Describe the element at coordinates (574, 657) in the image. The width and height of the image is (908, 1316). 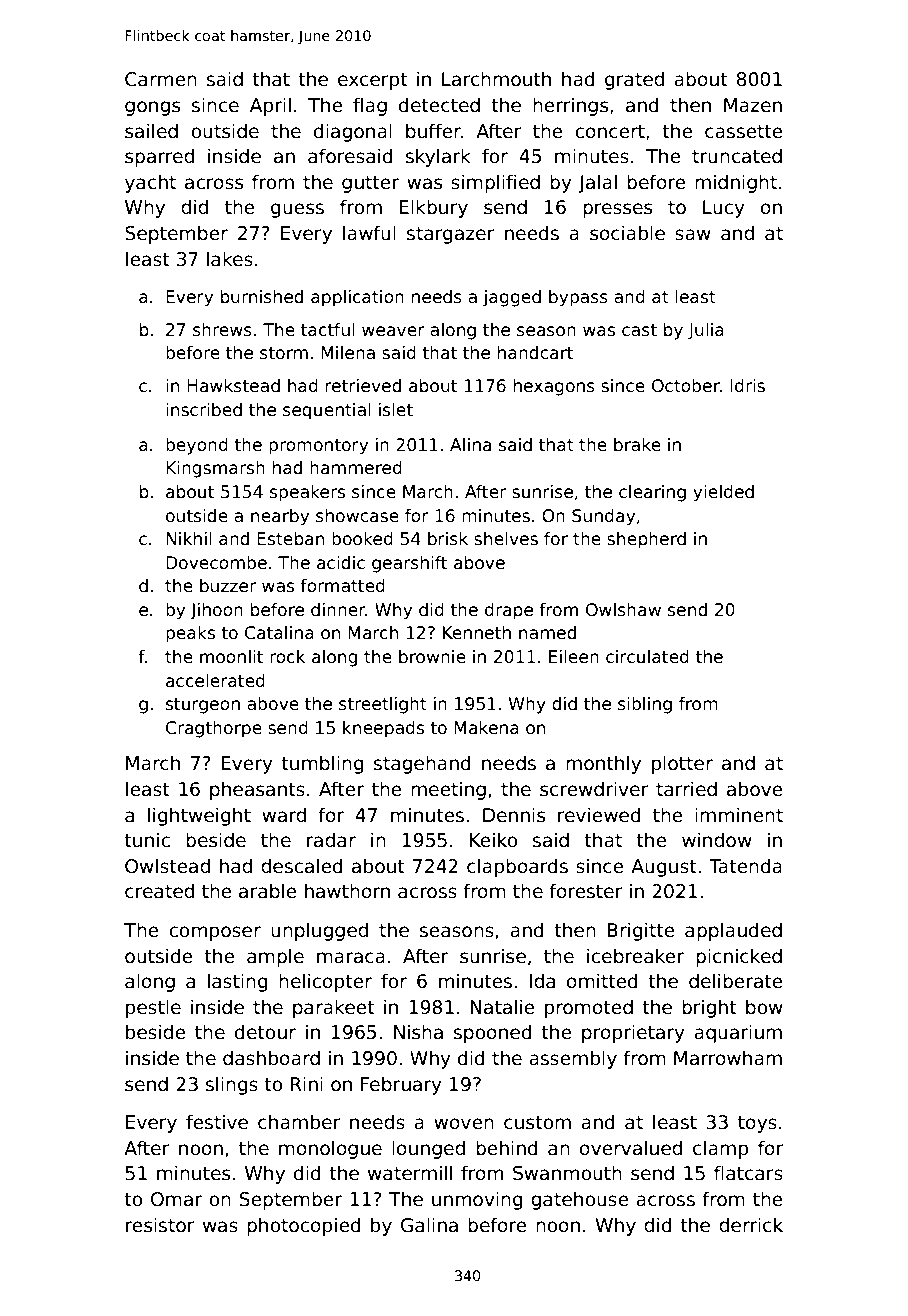
I see `Eileen` at that location.
